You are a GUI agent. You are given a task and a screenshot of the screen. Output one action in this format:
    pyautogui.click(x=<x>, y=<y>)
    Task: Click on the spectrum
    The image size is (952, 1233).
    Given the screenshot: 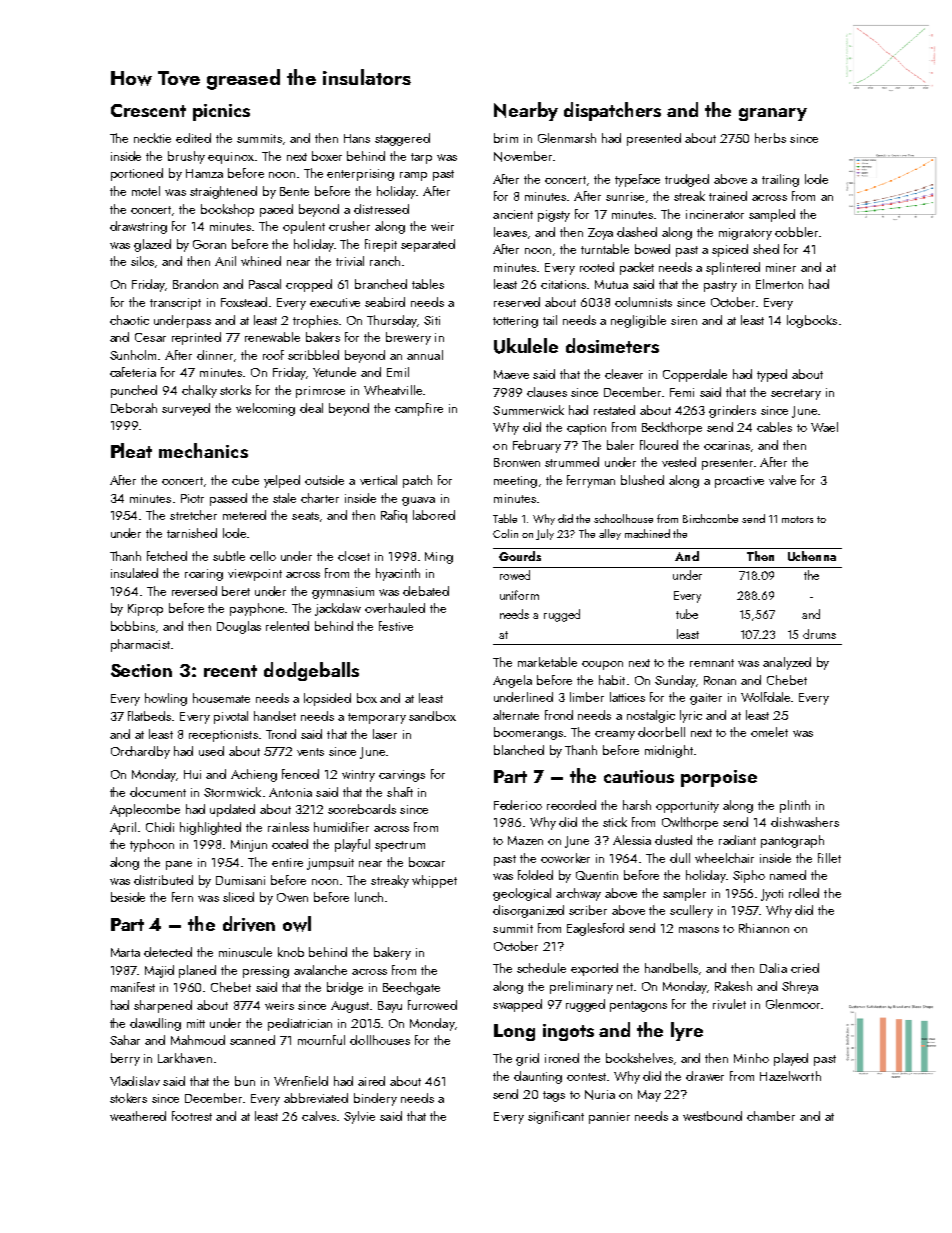 What is the action you would take?
    pyautogui.click(x=400, y=846)
